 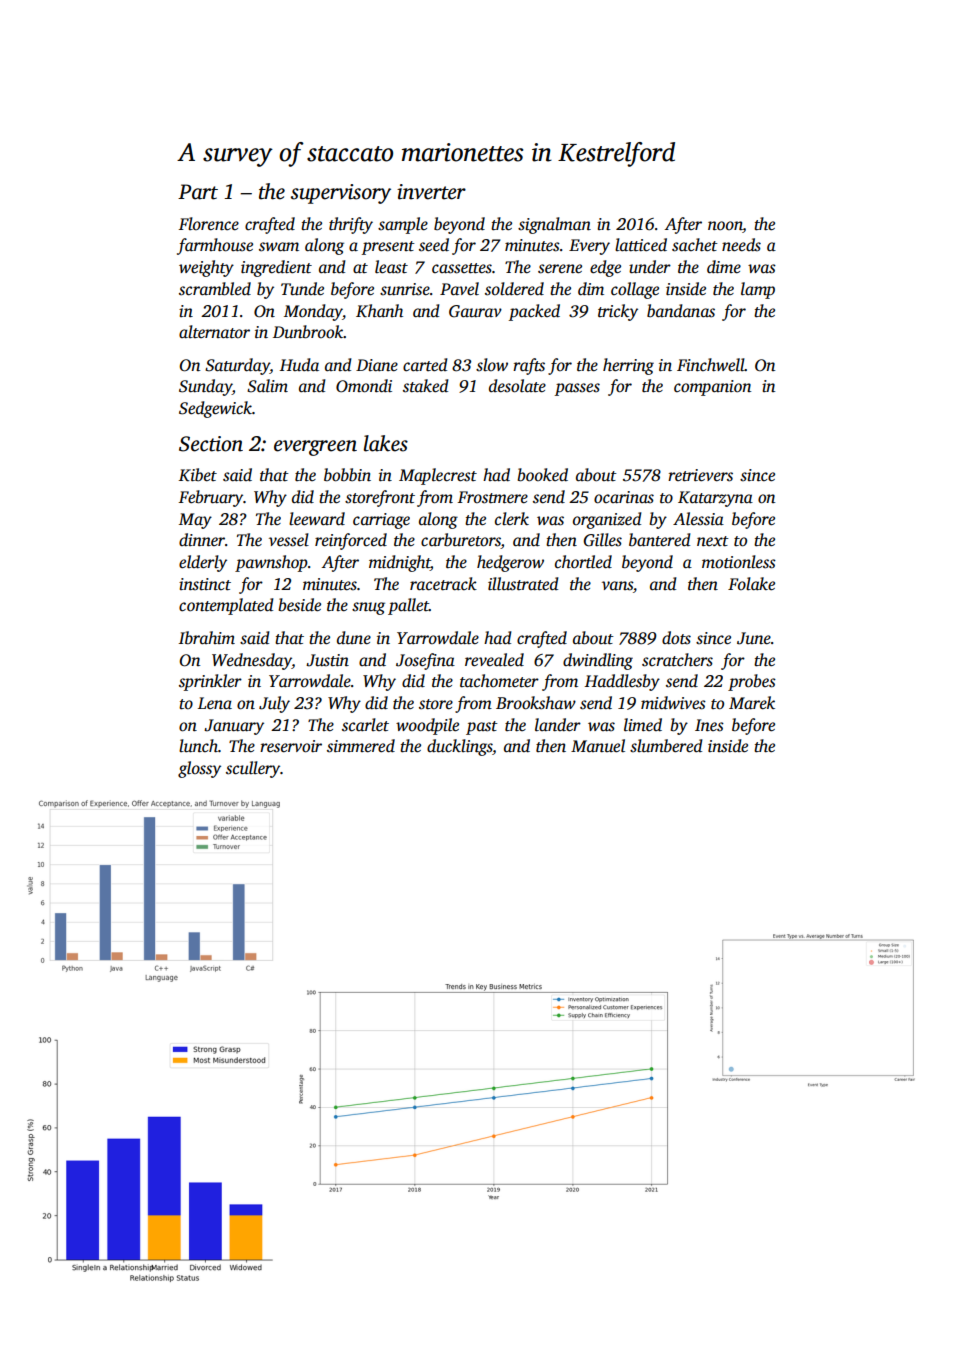 I want to click on sprinkler, so click(x=210, y=682).
